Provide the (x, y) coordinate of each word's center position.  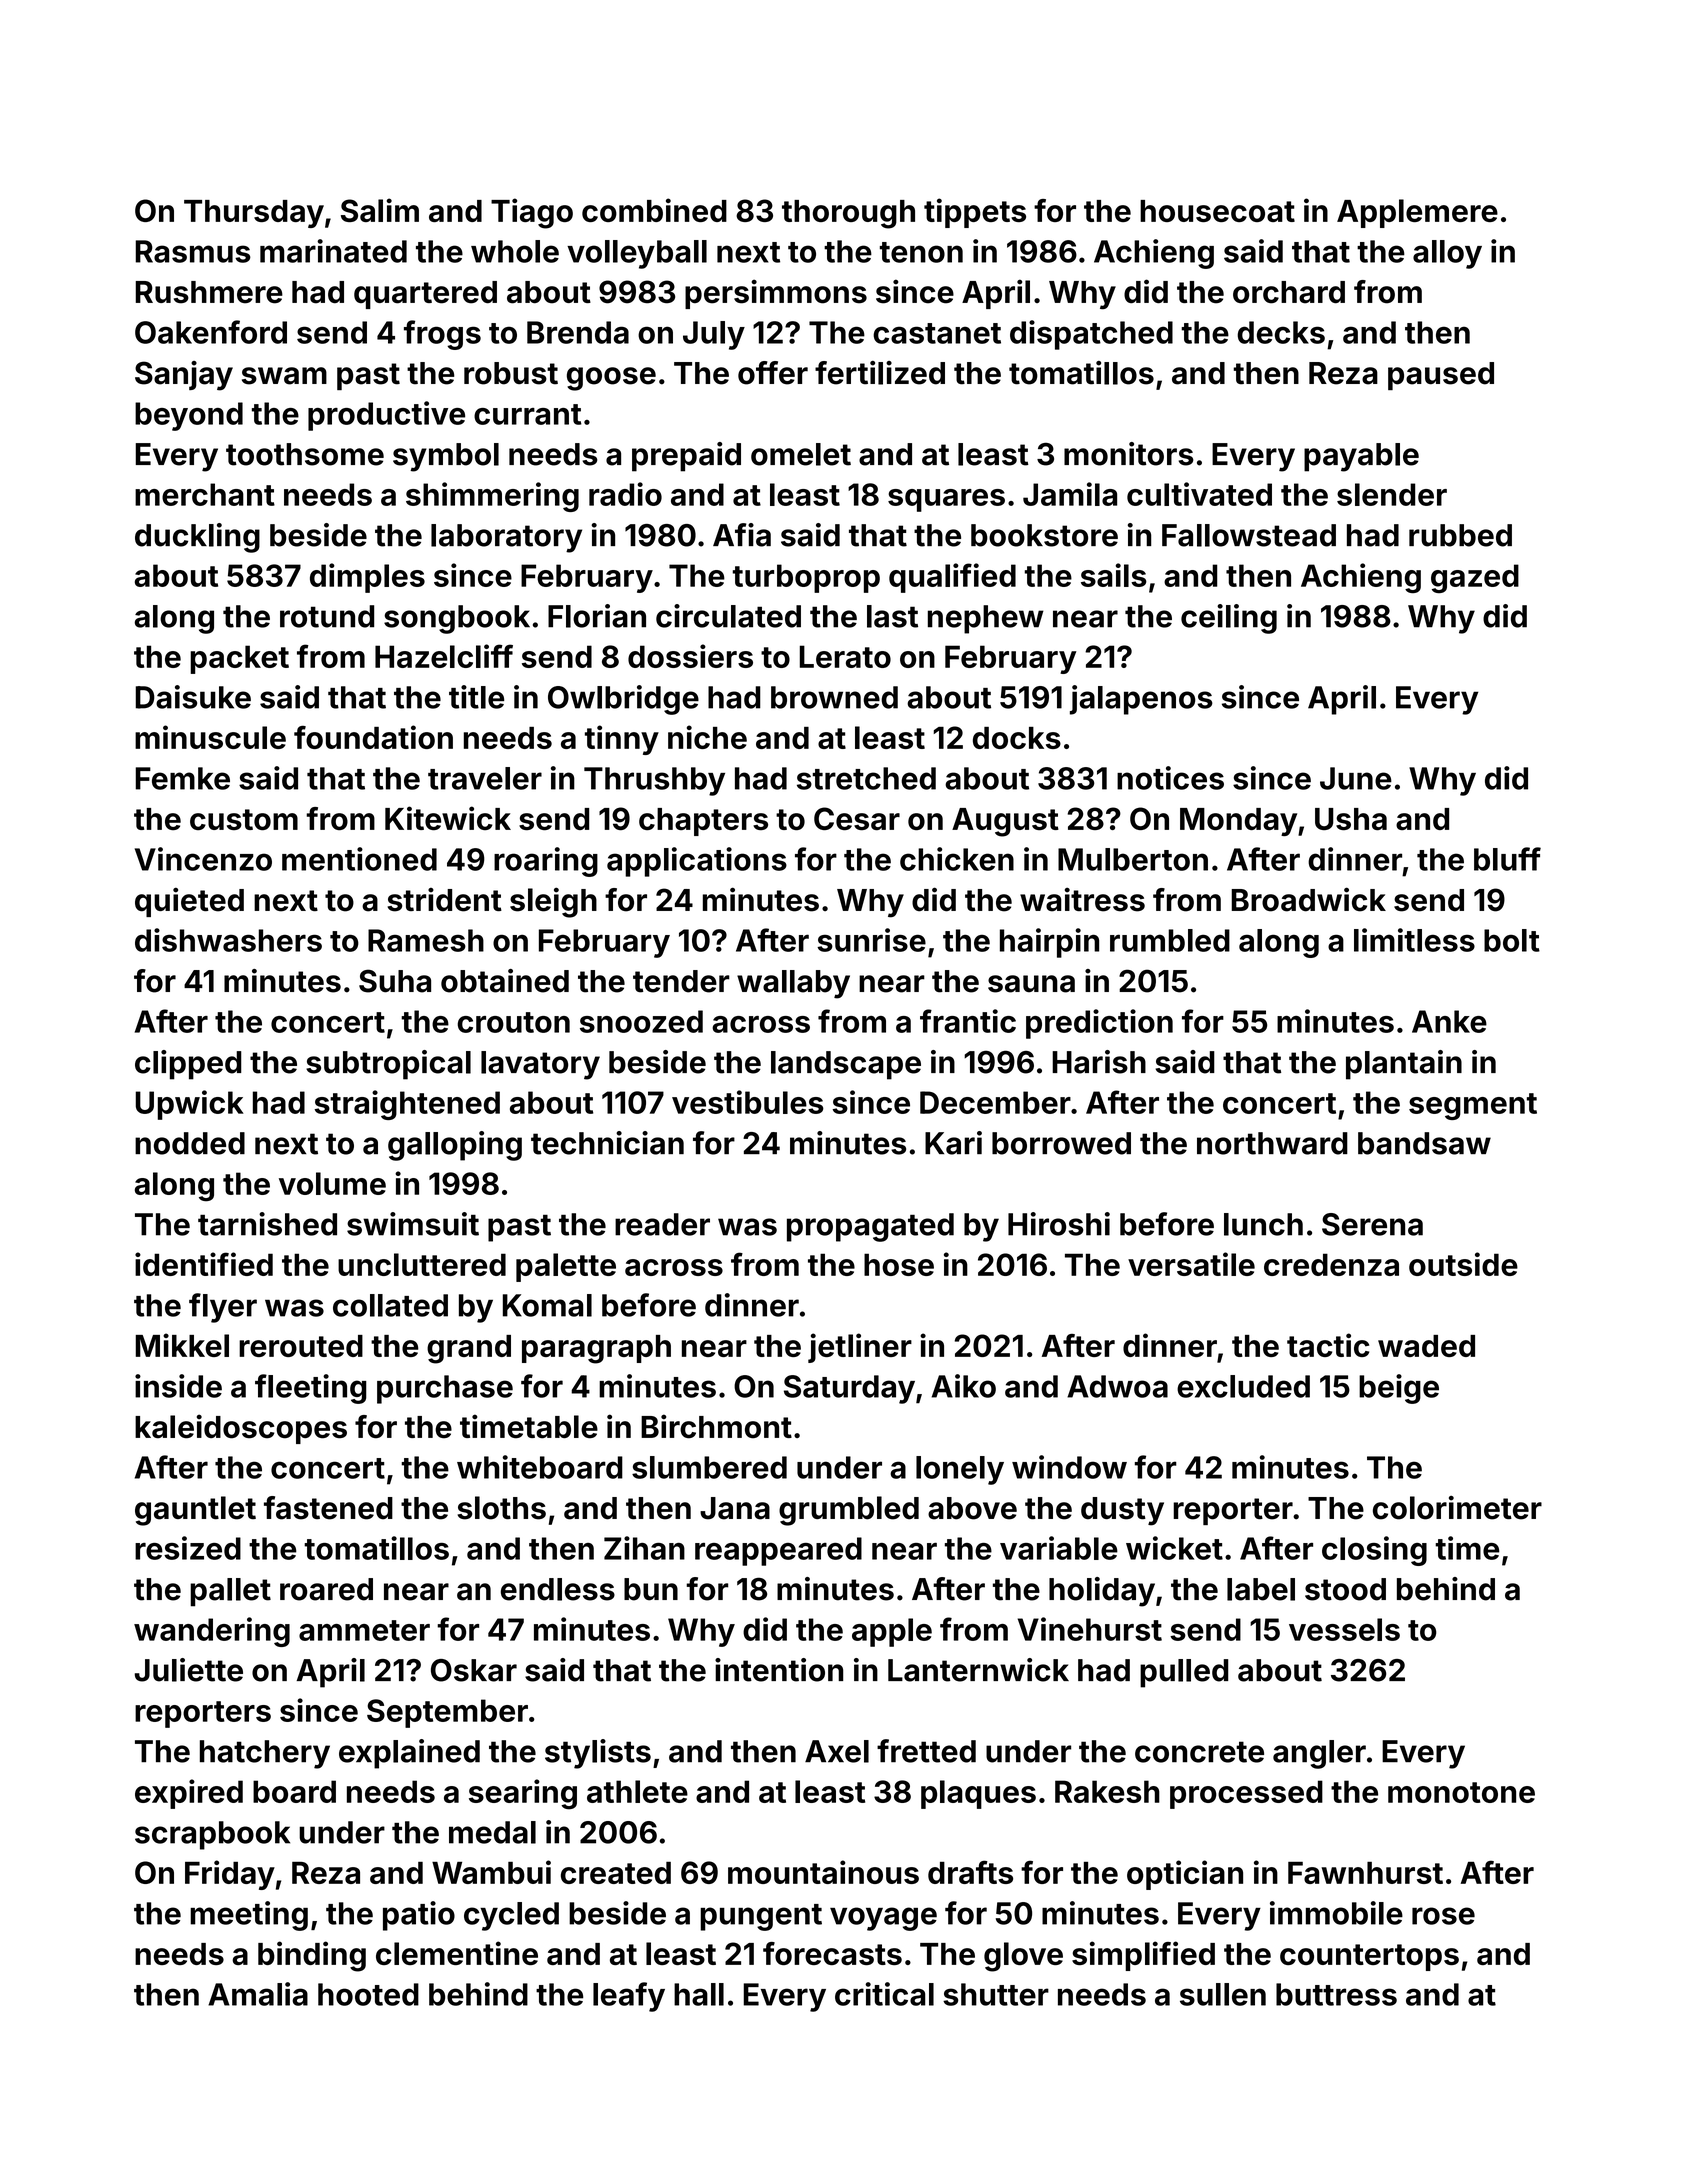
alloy (1447, 254)
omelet (801, 454)
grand (469, 1349)
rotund (327, 616)
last (892, 616)
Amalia (258, 1994)
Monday (1238, 822)
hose (899, 1264)
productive (386, 416)
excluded (1243, 1386)
